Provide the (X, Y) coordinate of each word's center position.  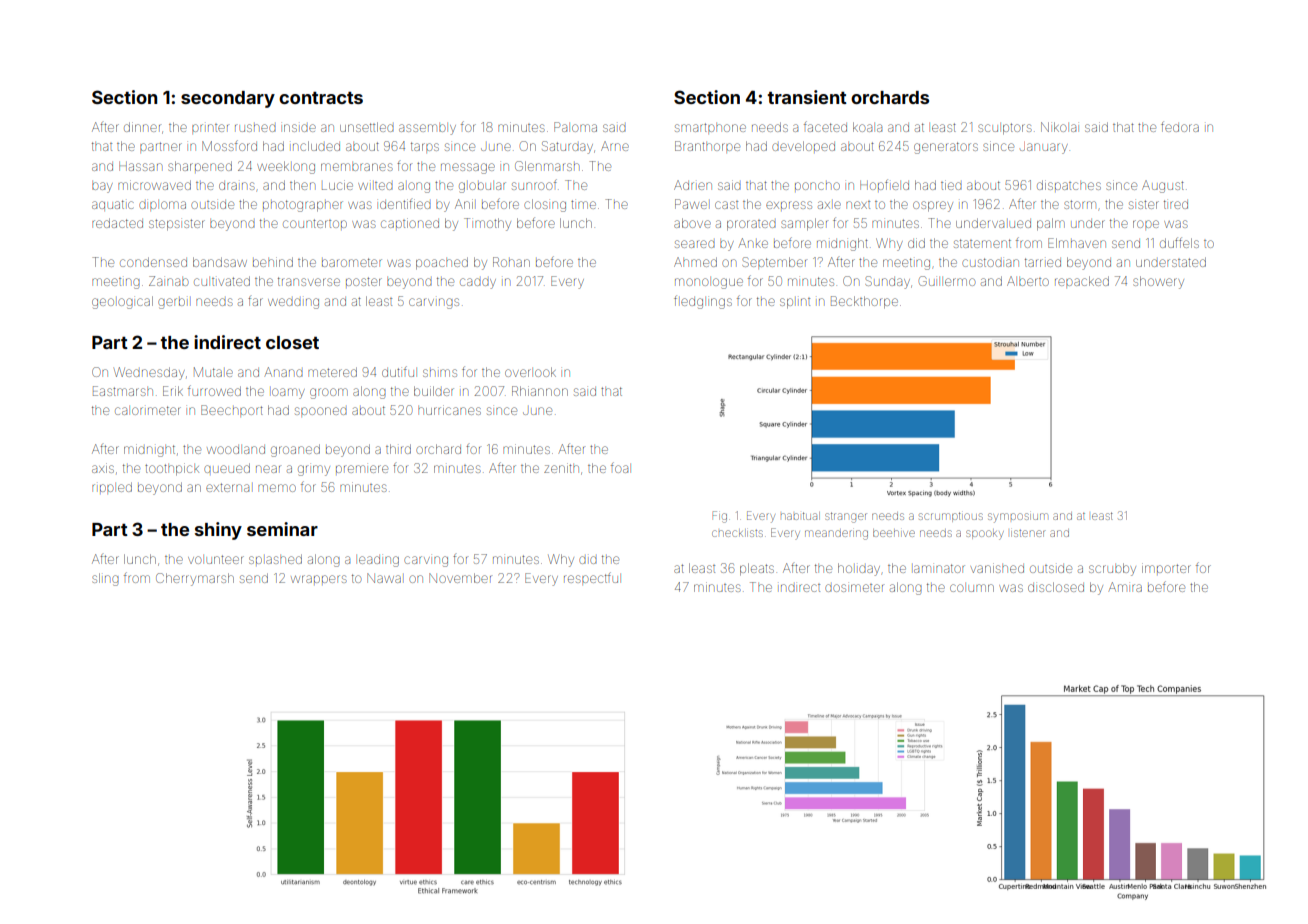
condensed (153, 262)
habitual (800, 516)
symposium (1017, 518)
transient (807, 97)
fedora (1180, 126)
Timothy (487, 224)
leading (379, 561)
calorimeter (148, 410)
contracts (321, 98)
